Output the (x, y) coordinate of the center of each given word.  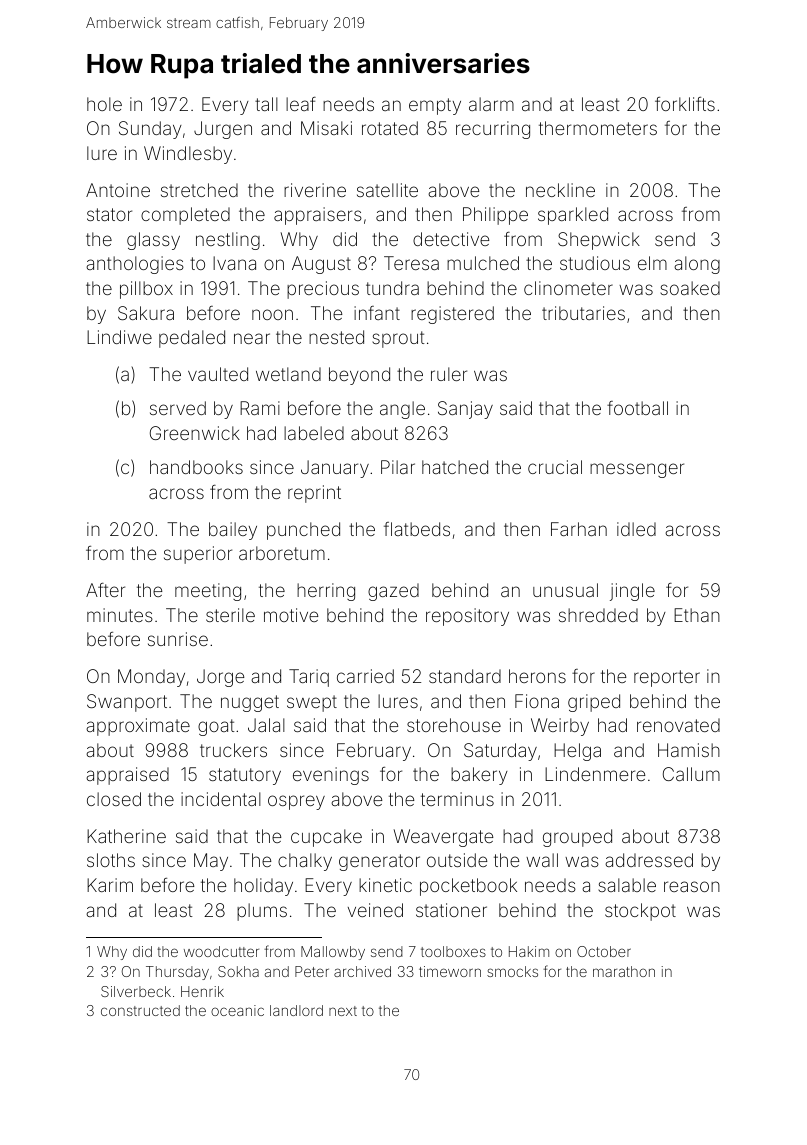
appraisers (318, 216)
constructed (140, 1010)
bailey (233, 531)
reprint (314, 494)
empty (435, 106)
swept (312, 703)
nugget (250, 703)
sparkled (573, 216)
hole (104, 104)
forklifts (685, 104)
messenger (637, 470)
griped (594, 703)
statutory (245, 776)
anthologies (135, 265)
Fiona (537, 701)
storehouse (454, 725)
